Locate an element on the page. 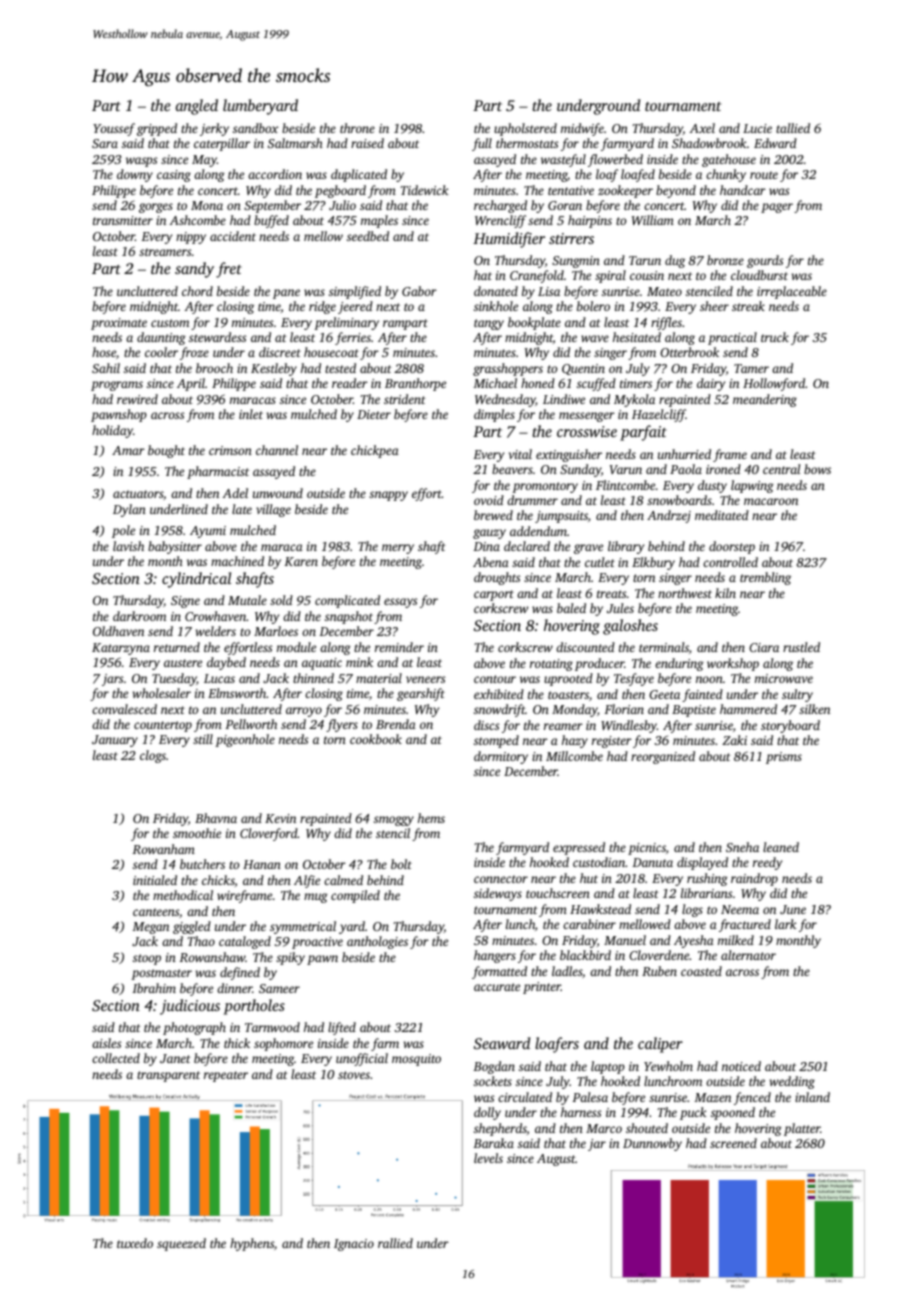  gripped is located at coordinates (157, 129).
